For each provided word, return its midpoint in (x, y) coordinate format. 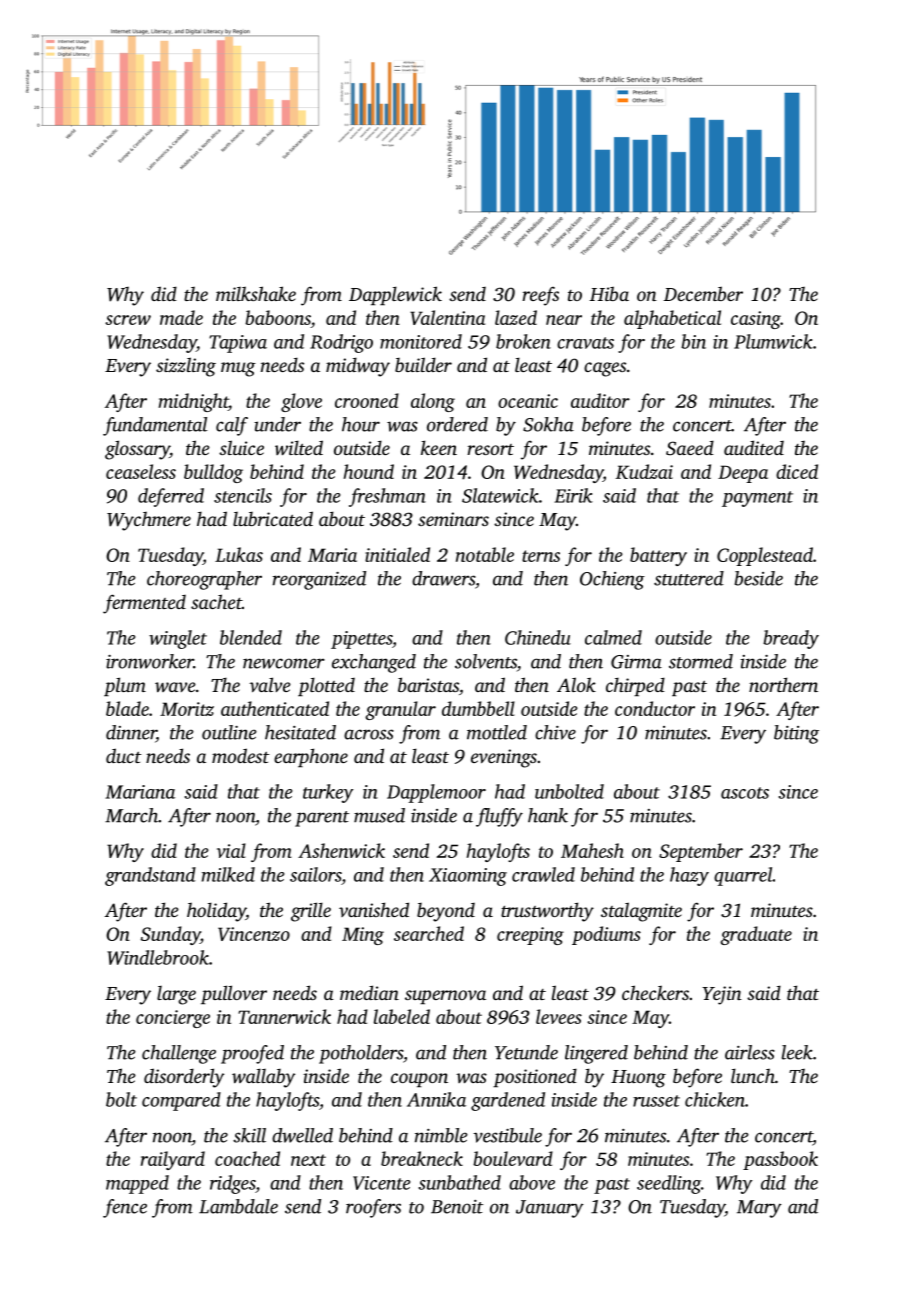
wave (175, 687)
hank (548, 815)
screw (128, 320)
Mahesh (592, 850)
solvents (486, 661)
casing (756, 320)
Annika (436, 1099)
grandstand (150, 876)
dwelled (302, 1135)
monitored (421, 341)
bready (791, 639)
